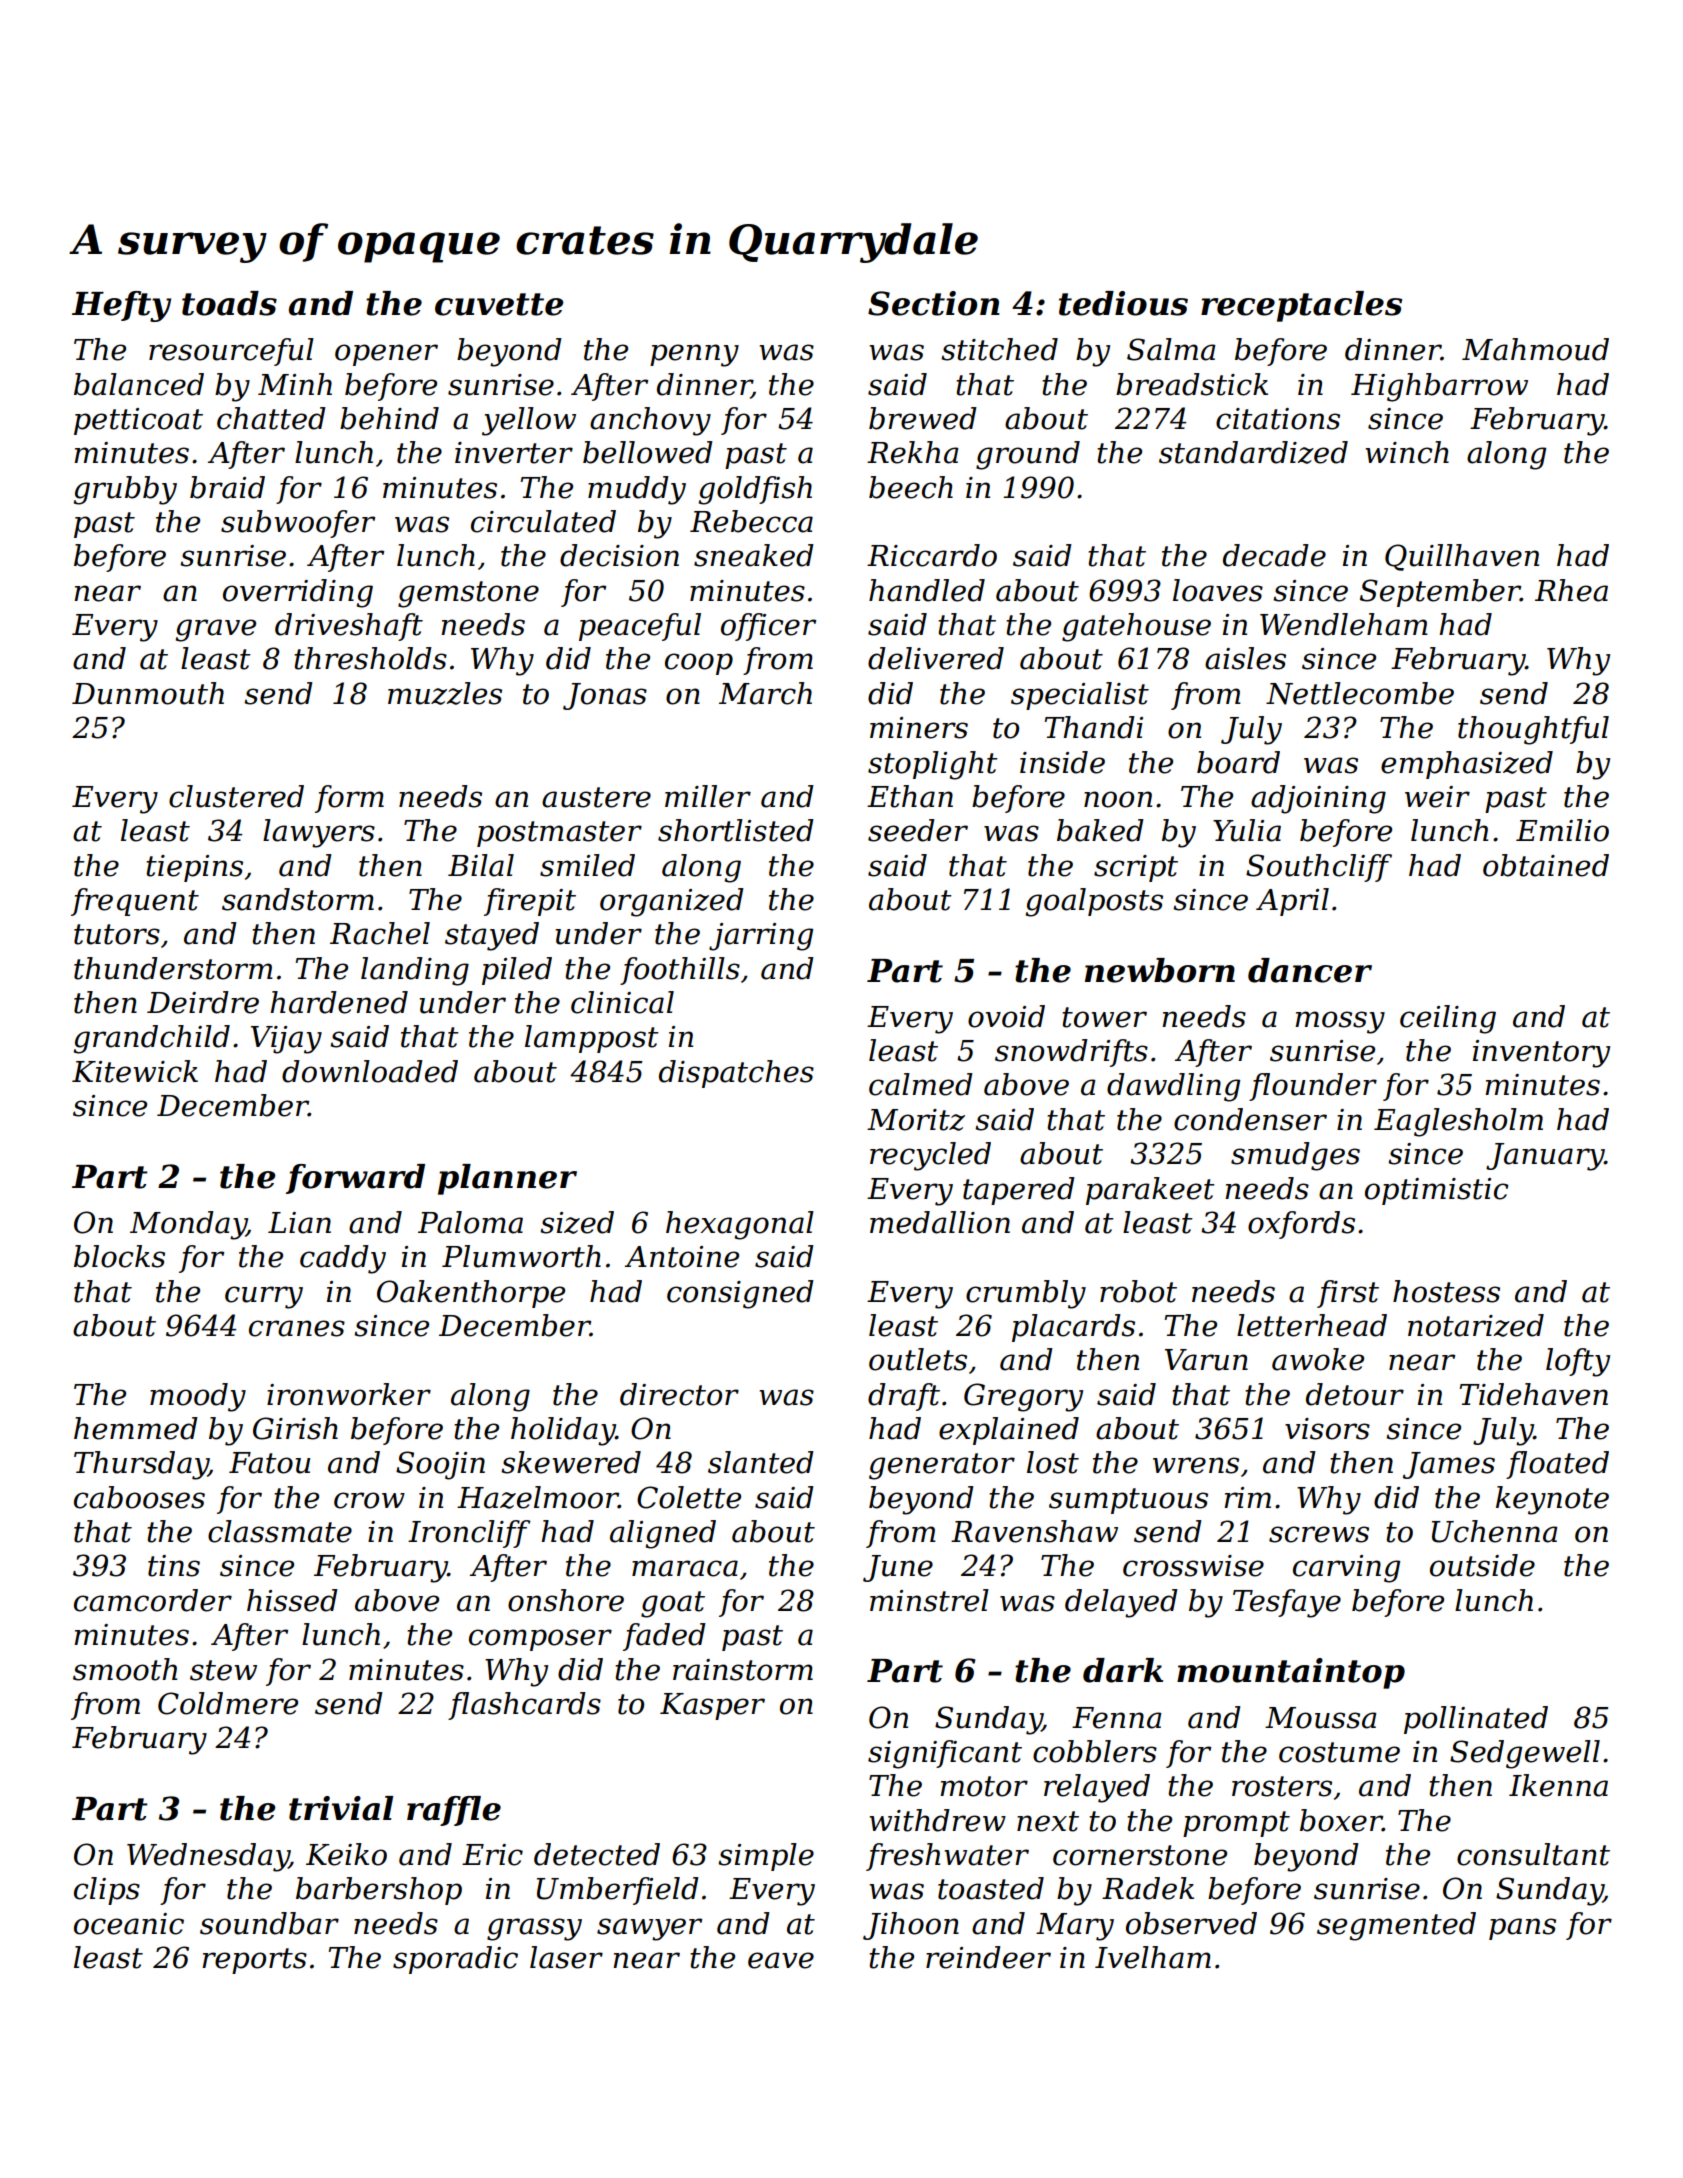  Describe the element at coordinates (524, 1706) in the screenshot. I see `flashcards` at that location.
